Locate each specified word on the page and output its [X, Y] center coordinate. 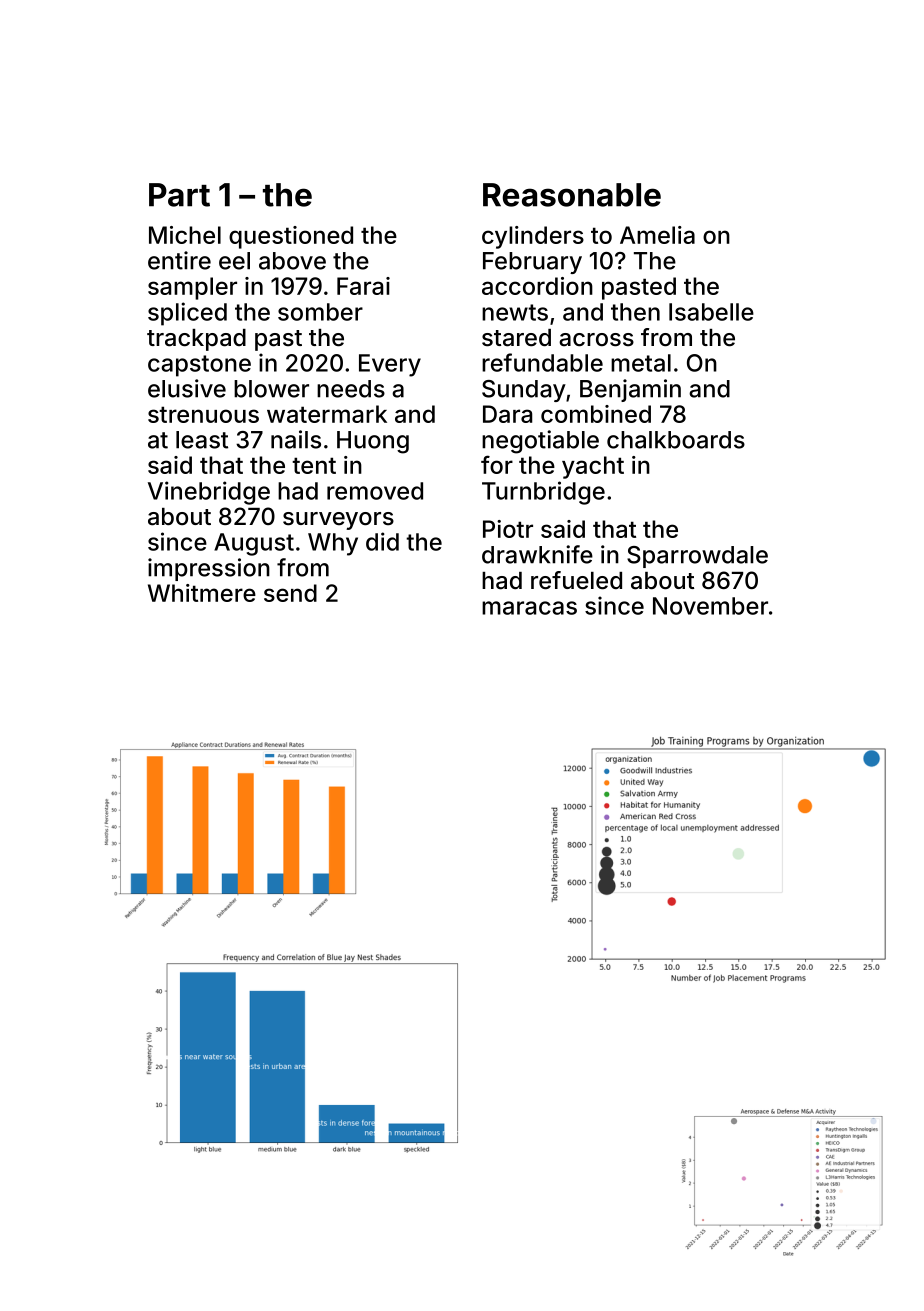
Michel [185, 235]
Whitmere [202, 593]
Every [390, 365]
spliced [187, 314]
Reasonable [572, 195]
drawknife [537, 554]
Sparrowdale [697, 557]
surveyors [338, 521]
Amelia [657, 235]
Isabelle [711, 312]
